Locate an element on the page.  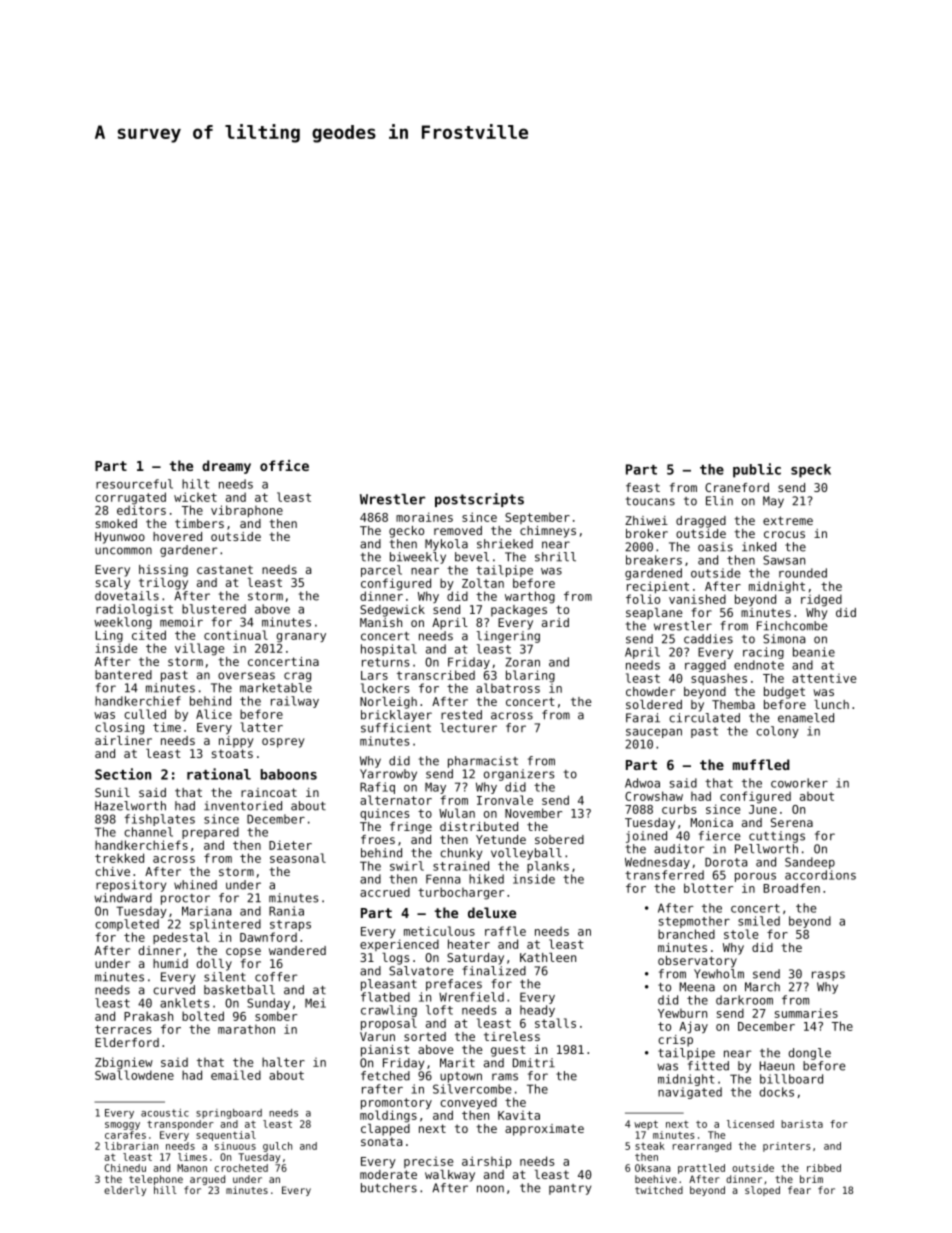
loft is located at coordinates (439, 1010).
